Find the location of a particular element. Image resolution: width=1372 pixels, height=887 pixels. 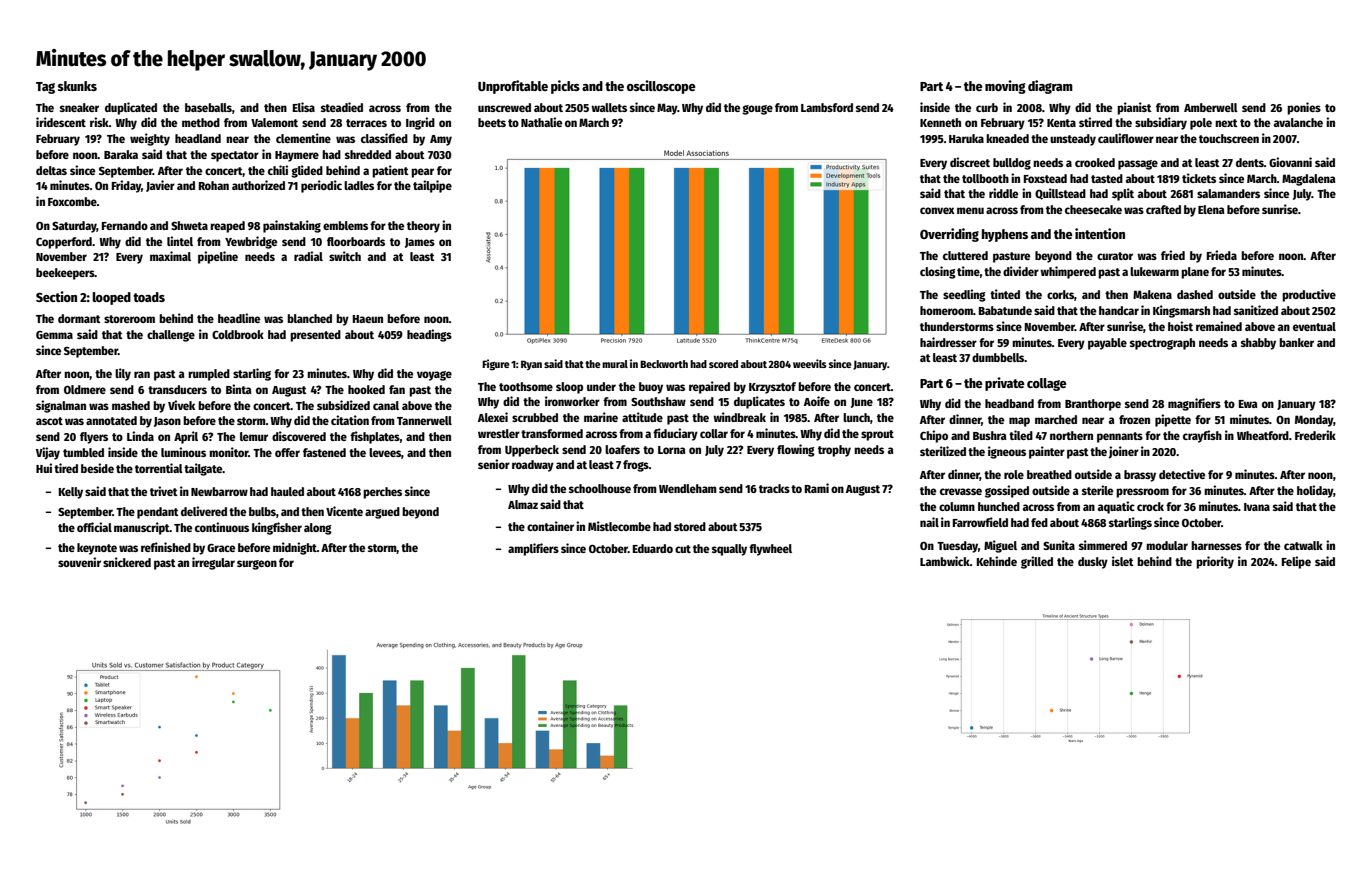

avalanche is located at coordinates (1298, 122).
